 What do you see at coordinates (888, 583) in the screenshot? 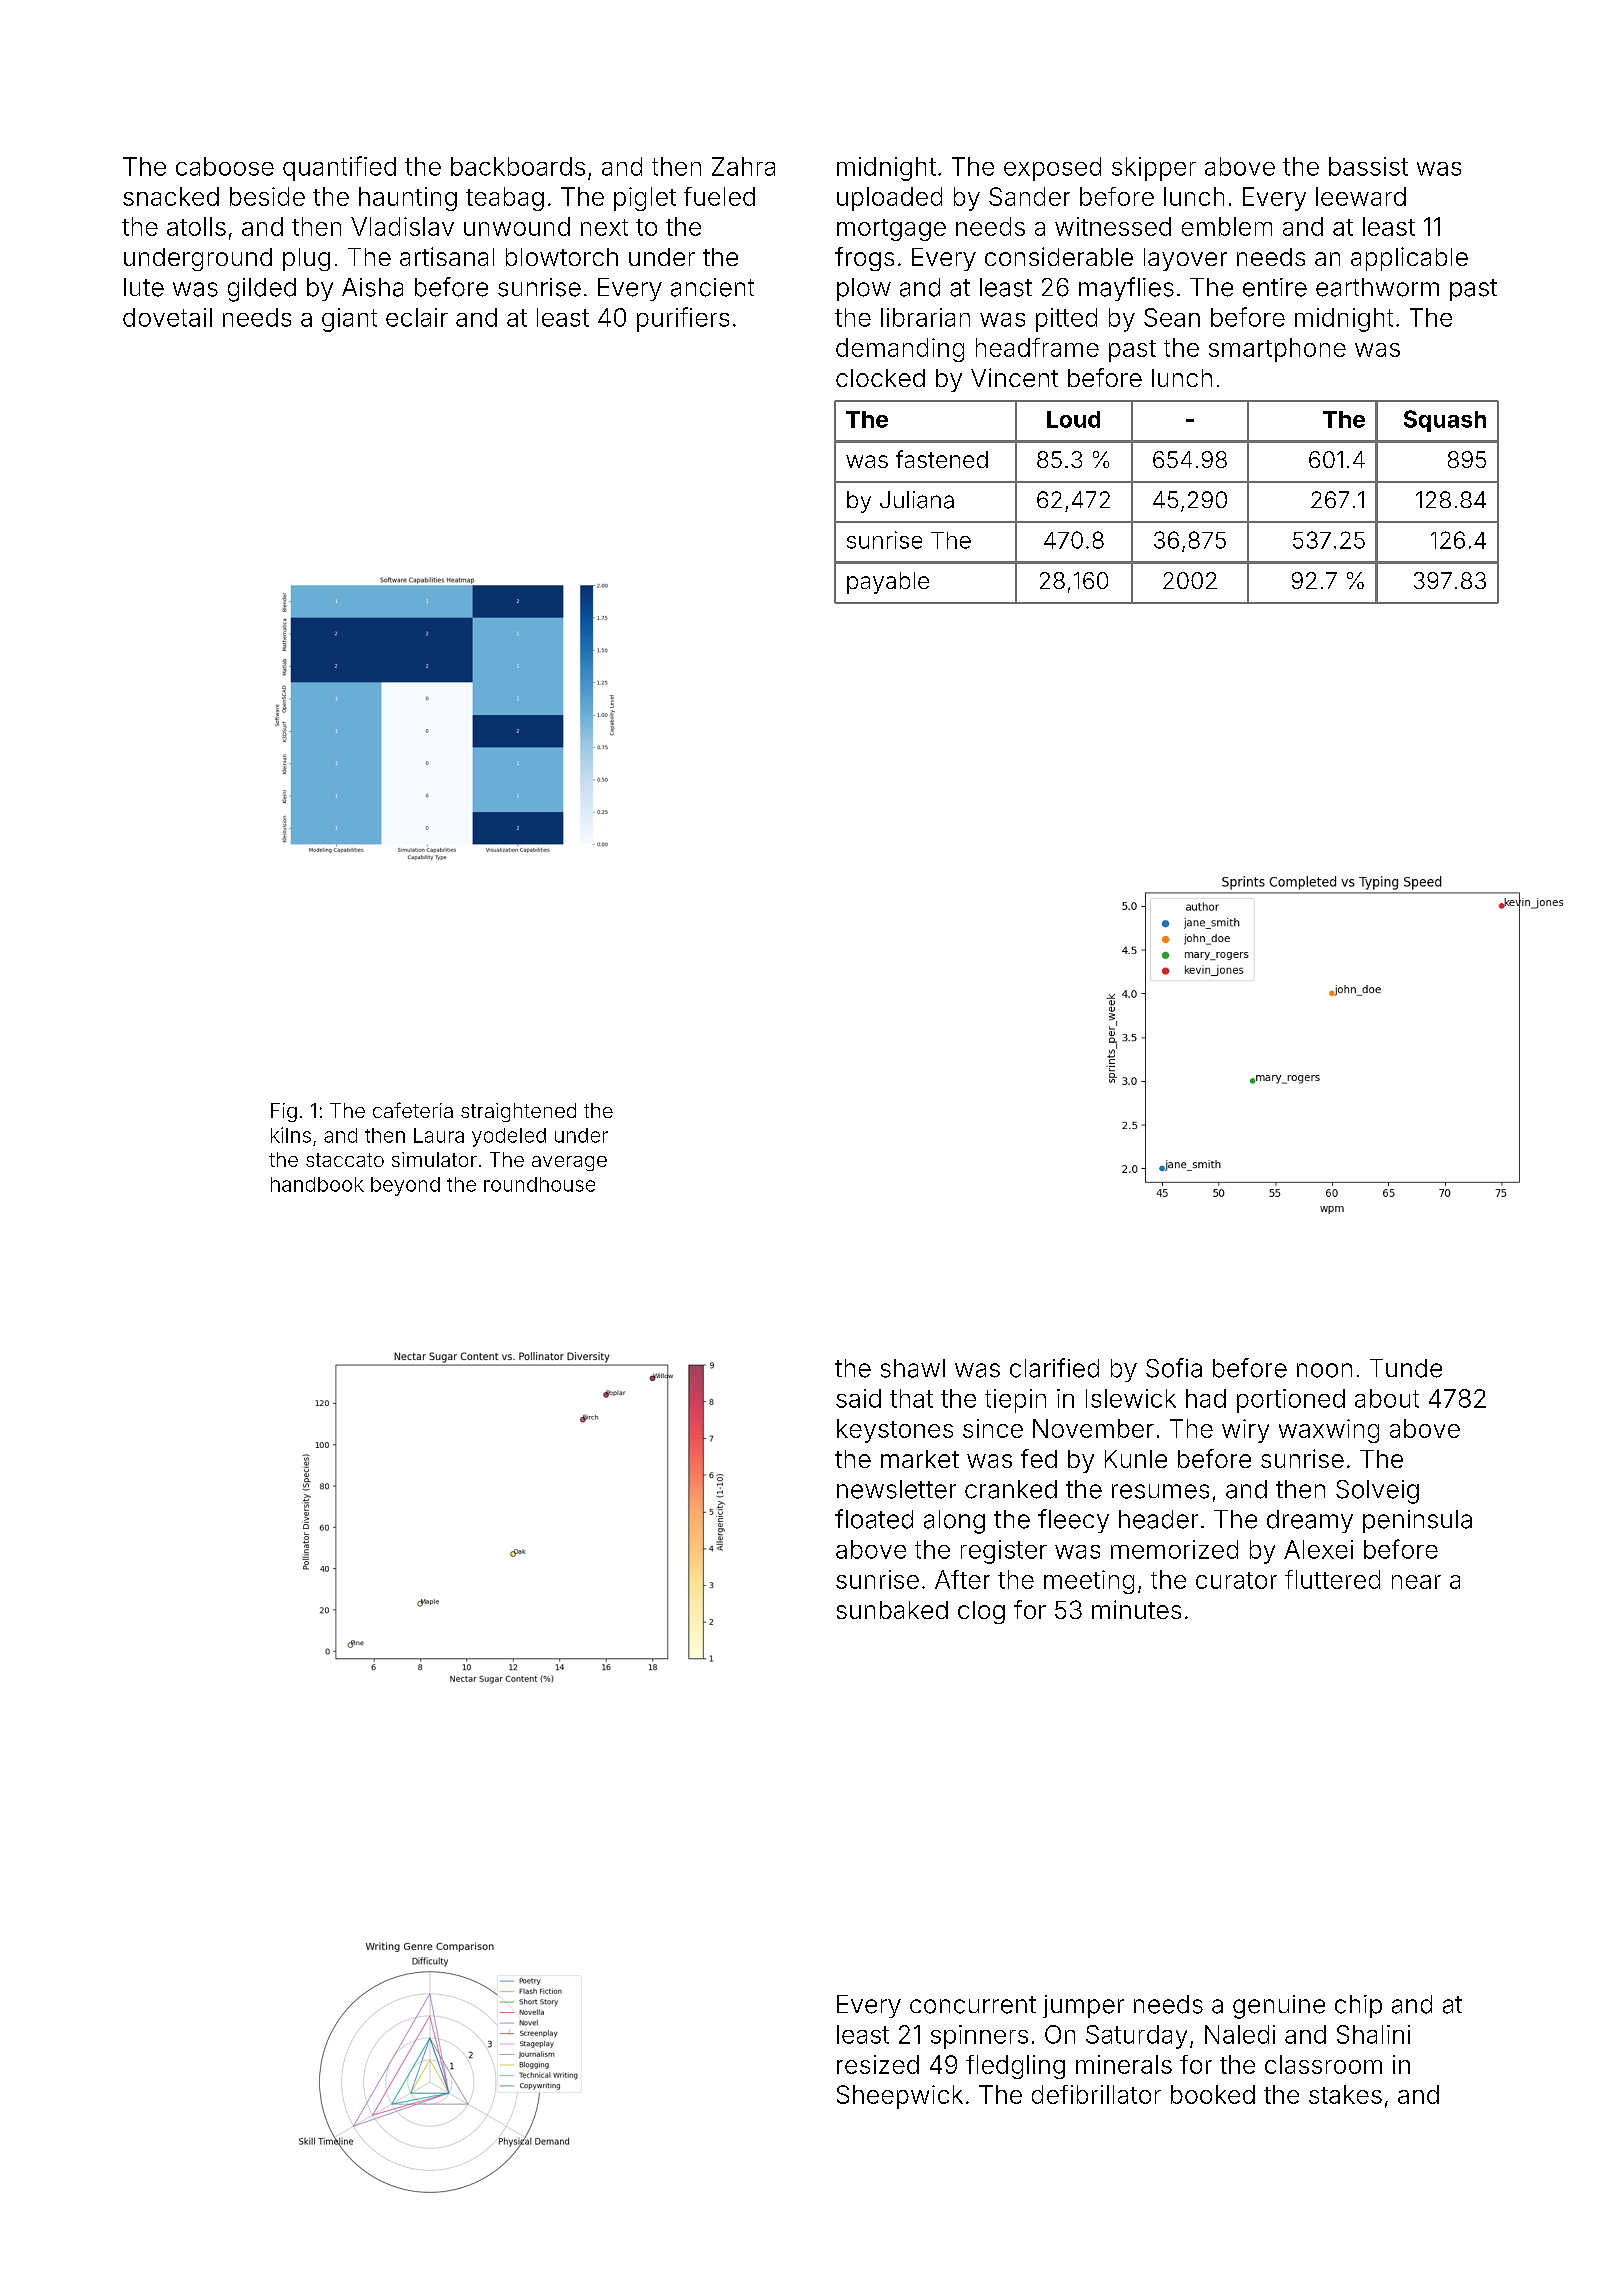
I see `payable` at bounding box center [888, 583].
